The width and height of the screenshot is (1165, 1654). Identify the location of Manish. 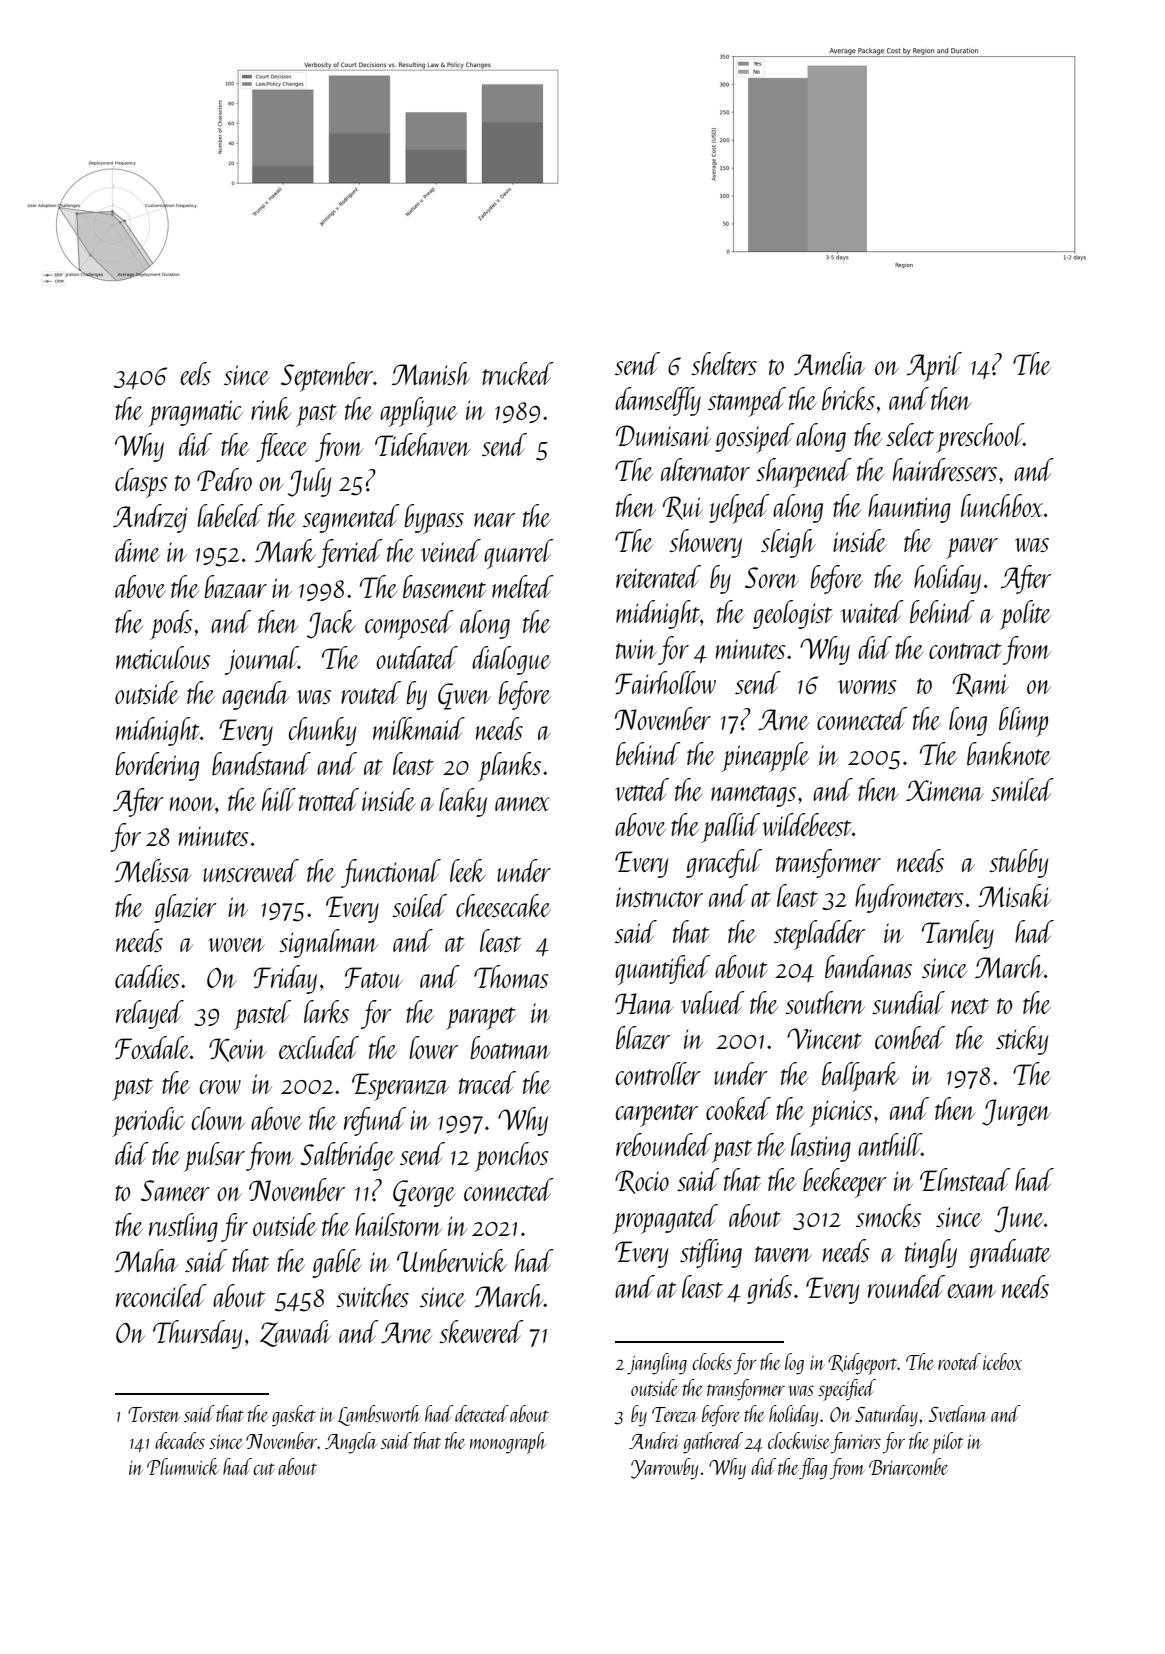
(431, 373).
